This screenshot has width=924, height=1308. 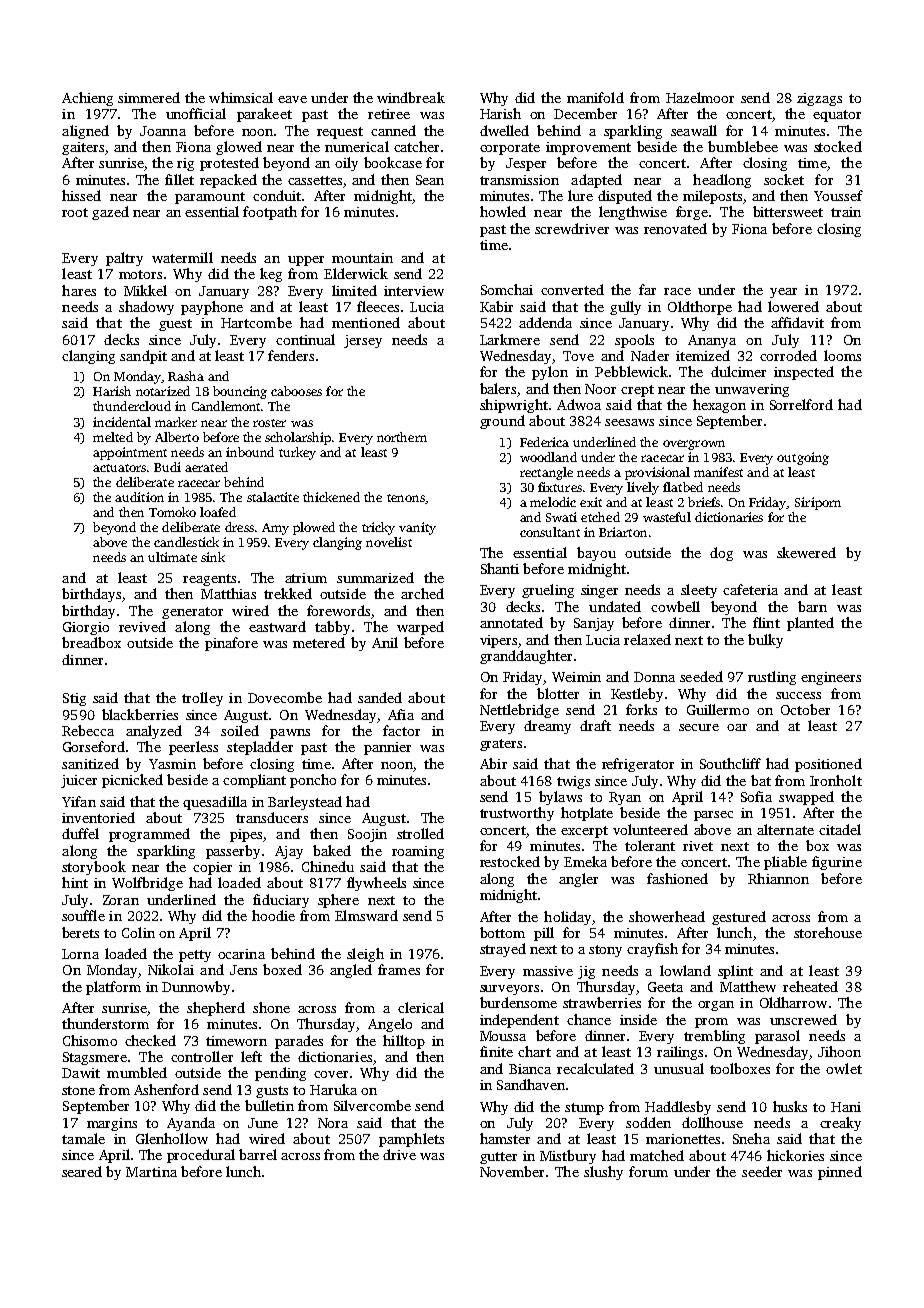 I want to click on converted, so click(x=572, y=289).
